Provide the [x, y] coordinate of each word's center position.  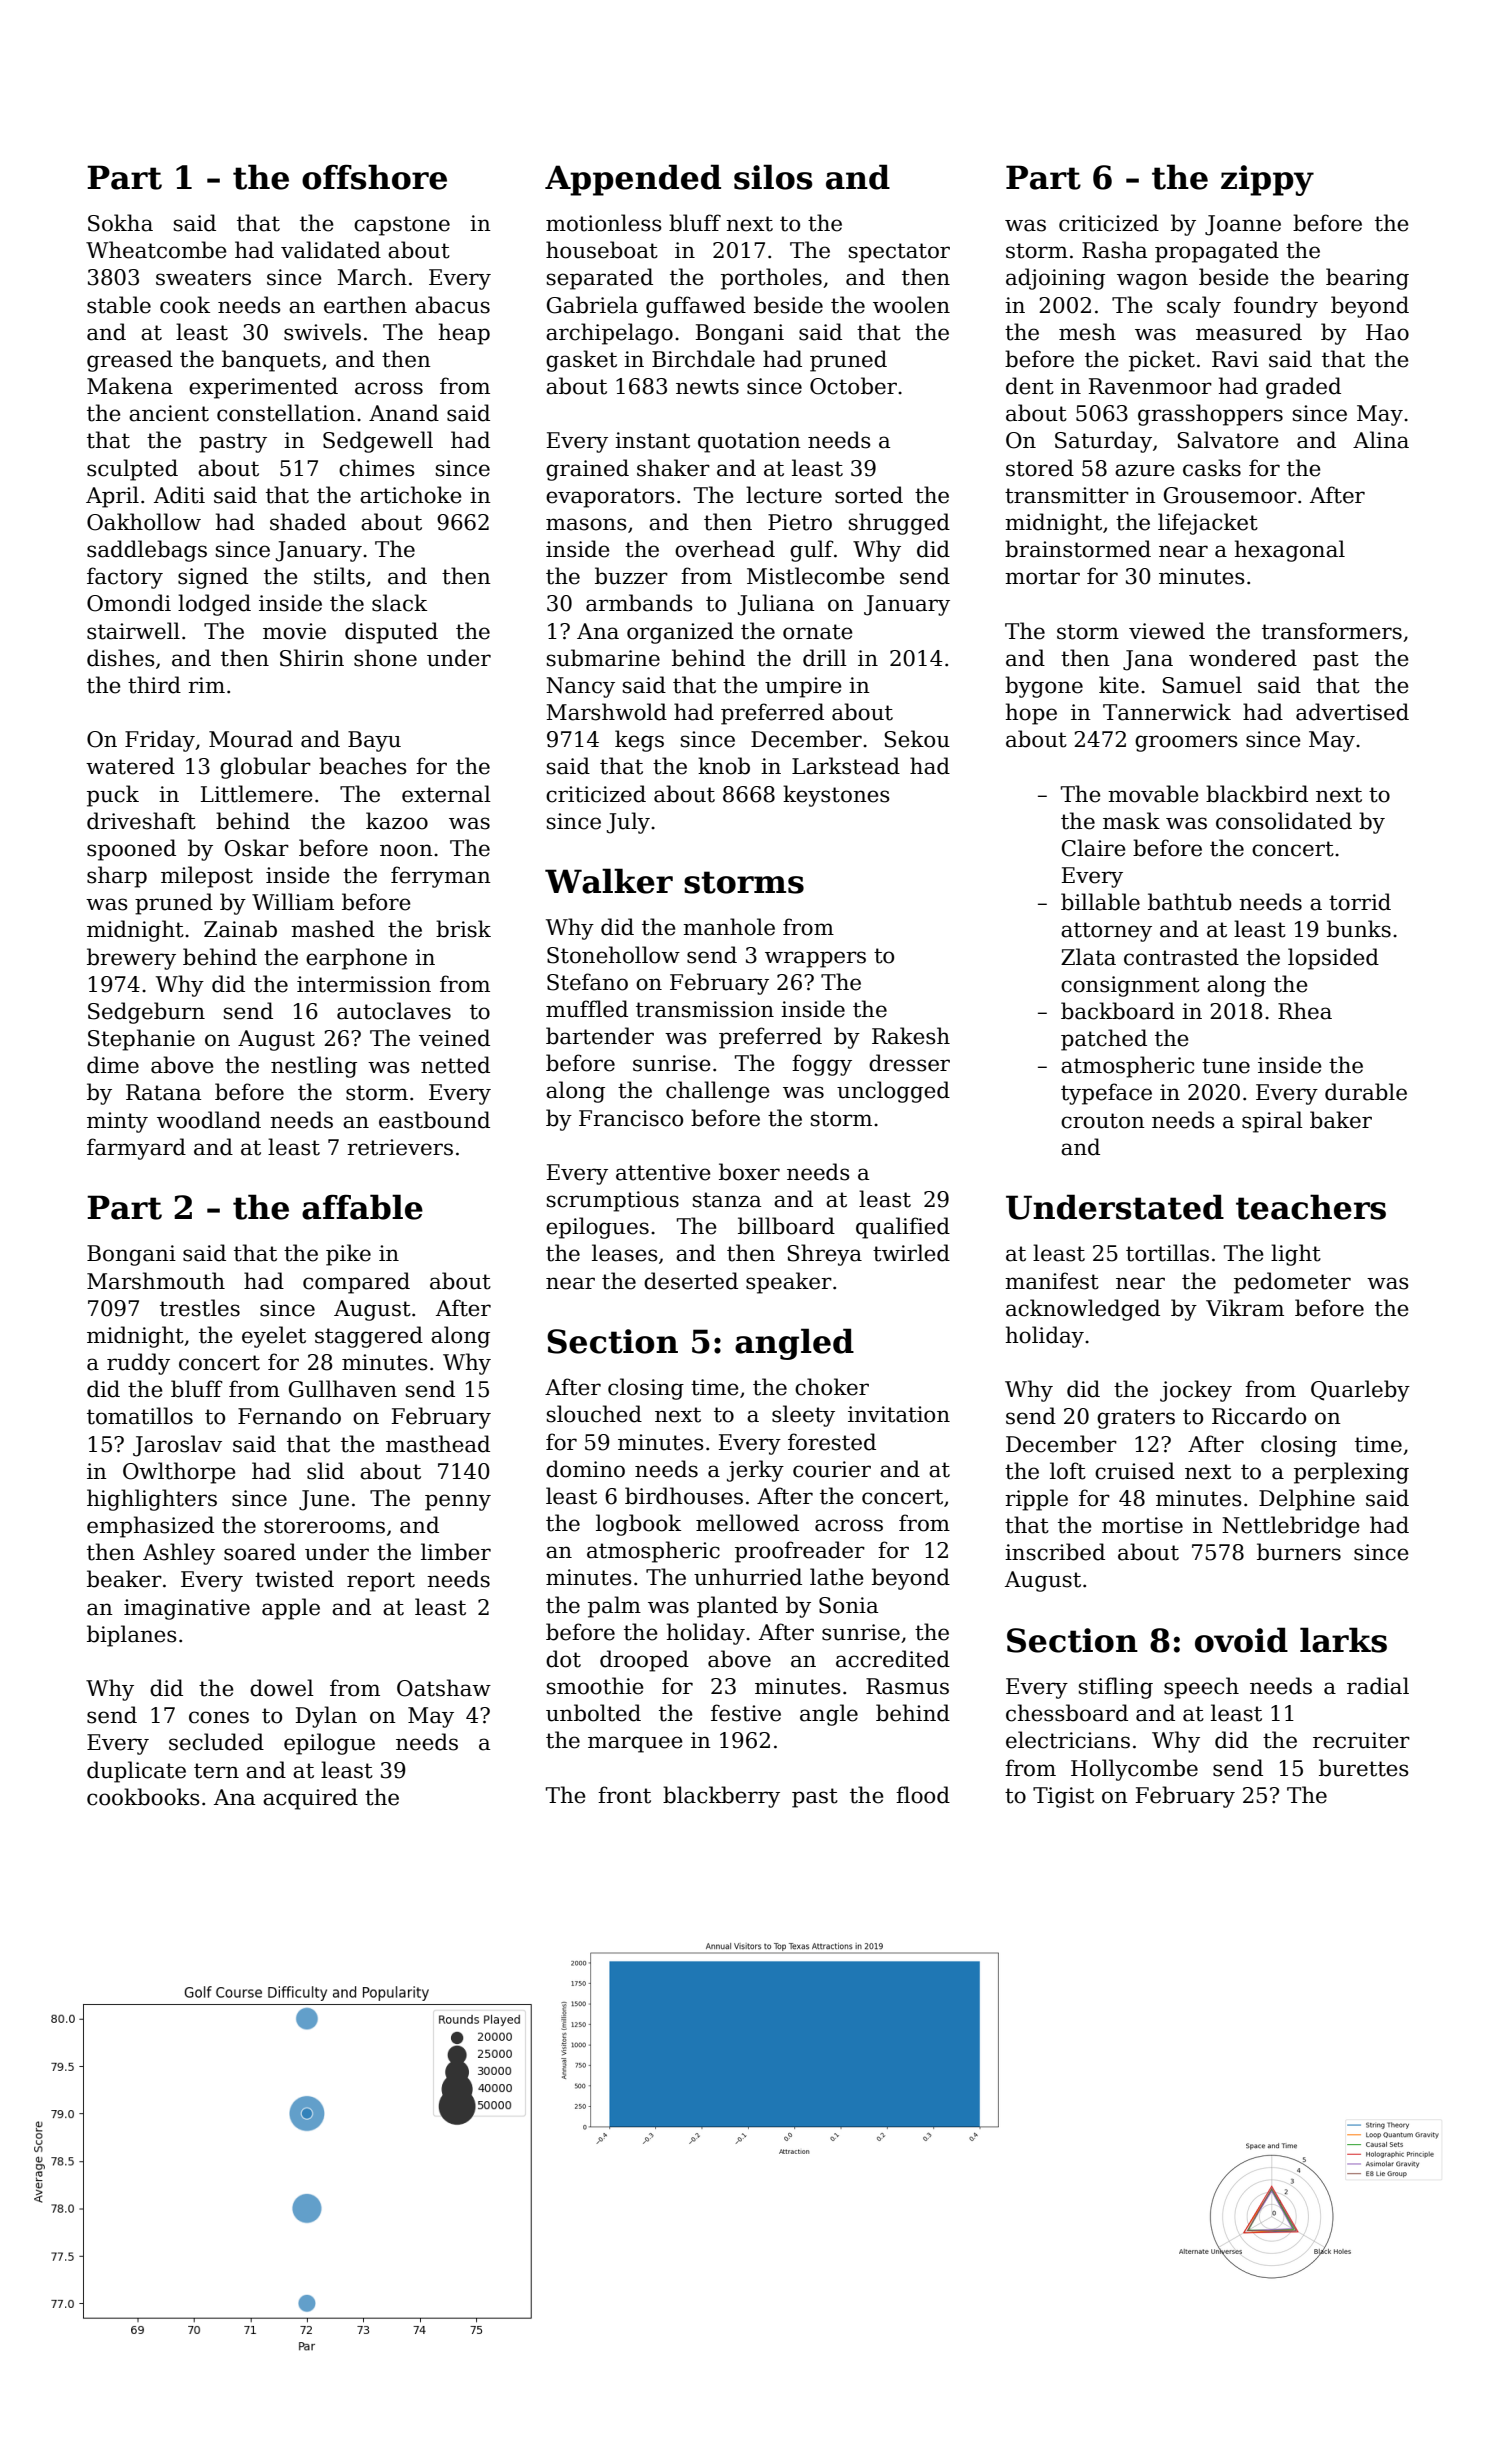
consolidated [1284, 821]
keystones [836, 796]
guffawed [696, 307]
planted [737, 1607]
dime [113, 1065]
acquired [310, 1799]
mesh [1087, 332]
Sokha [120, 223]
